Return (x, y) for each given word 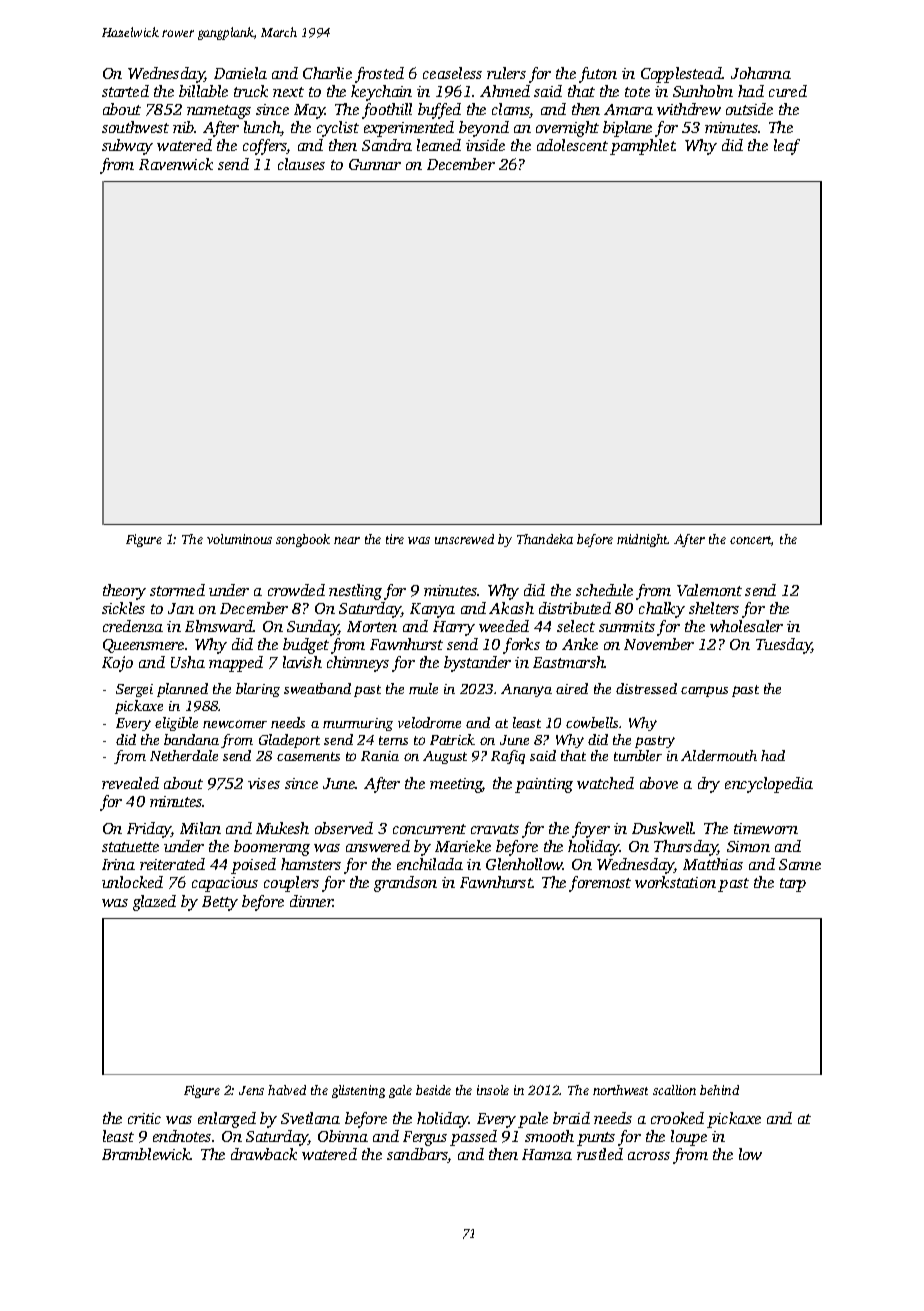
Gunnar (375, 164)
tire (395, 539)
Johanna (761, 73)
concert (751, 541)
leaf (787, 147)
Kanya (432, 610)
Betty (220, 903)
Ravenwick (176, 164)
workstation (675, 882)
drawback (264, 1154)
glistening (358, 1091)
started (125, 91)
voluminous (239, 539)
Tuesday (784, 646)
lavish (302, 662)
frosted (379, 75)
